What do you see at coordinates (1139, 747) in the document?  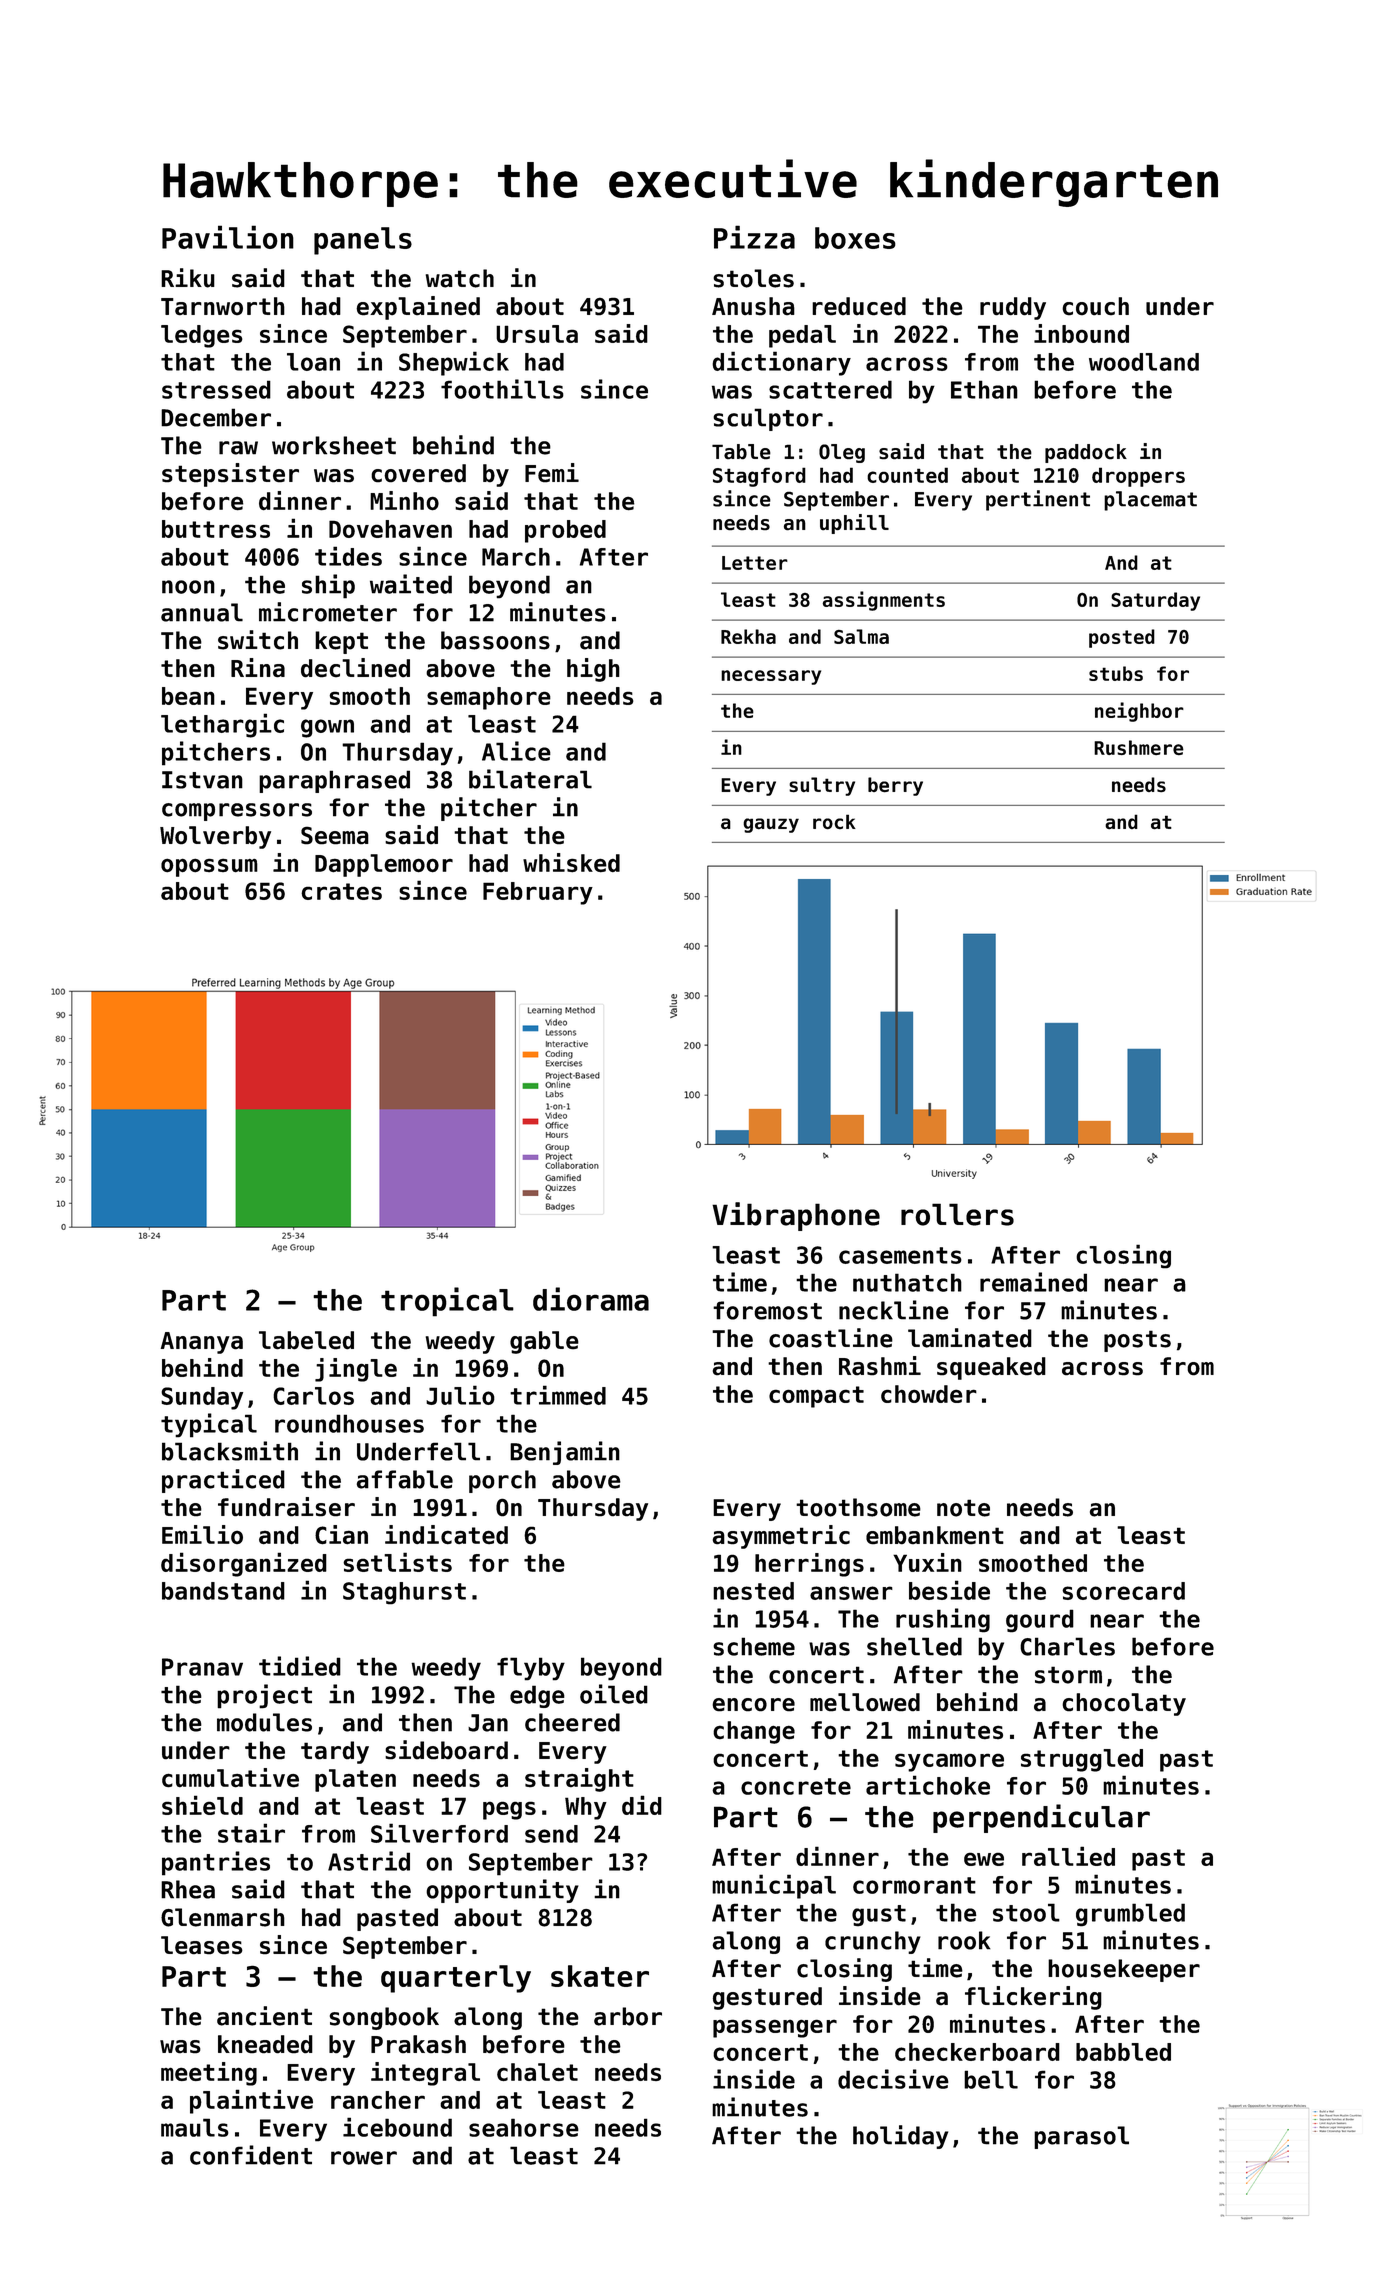 I see `Rushmere` at bounding box center [1139, 747].
